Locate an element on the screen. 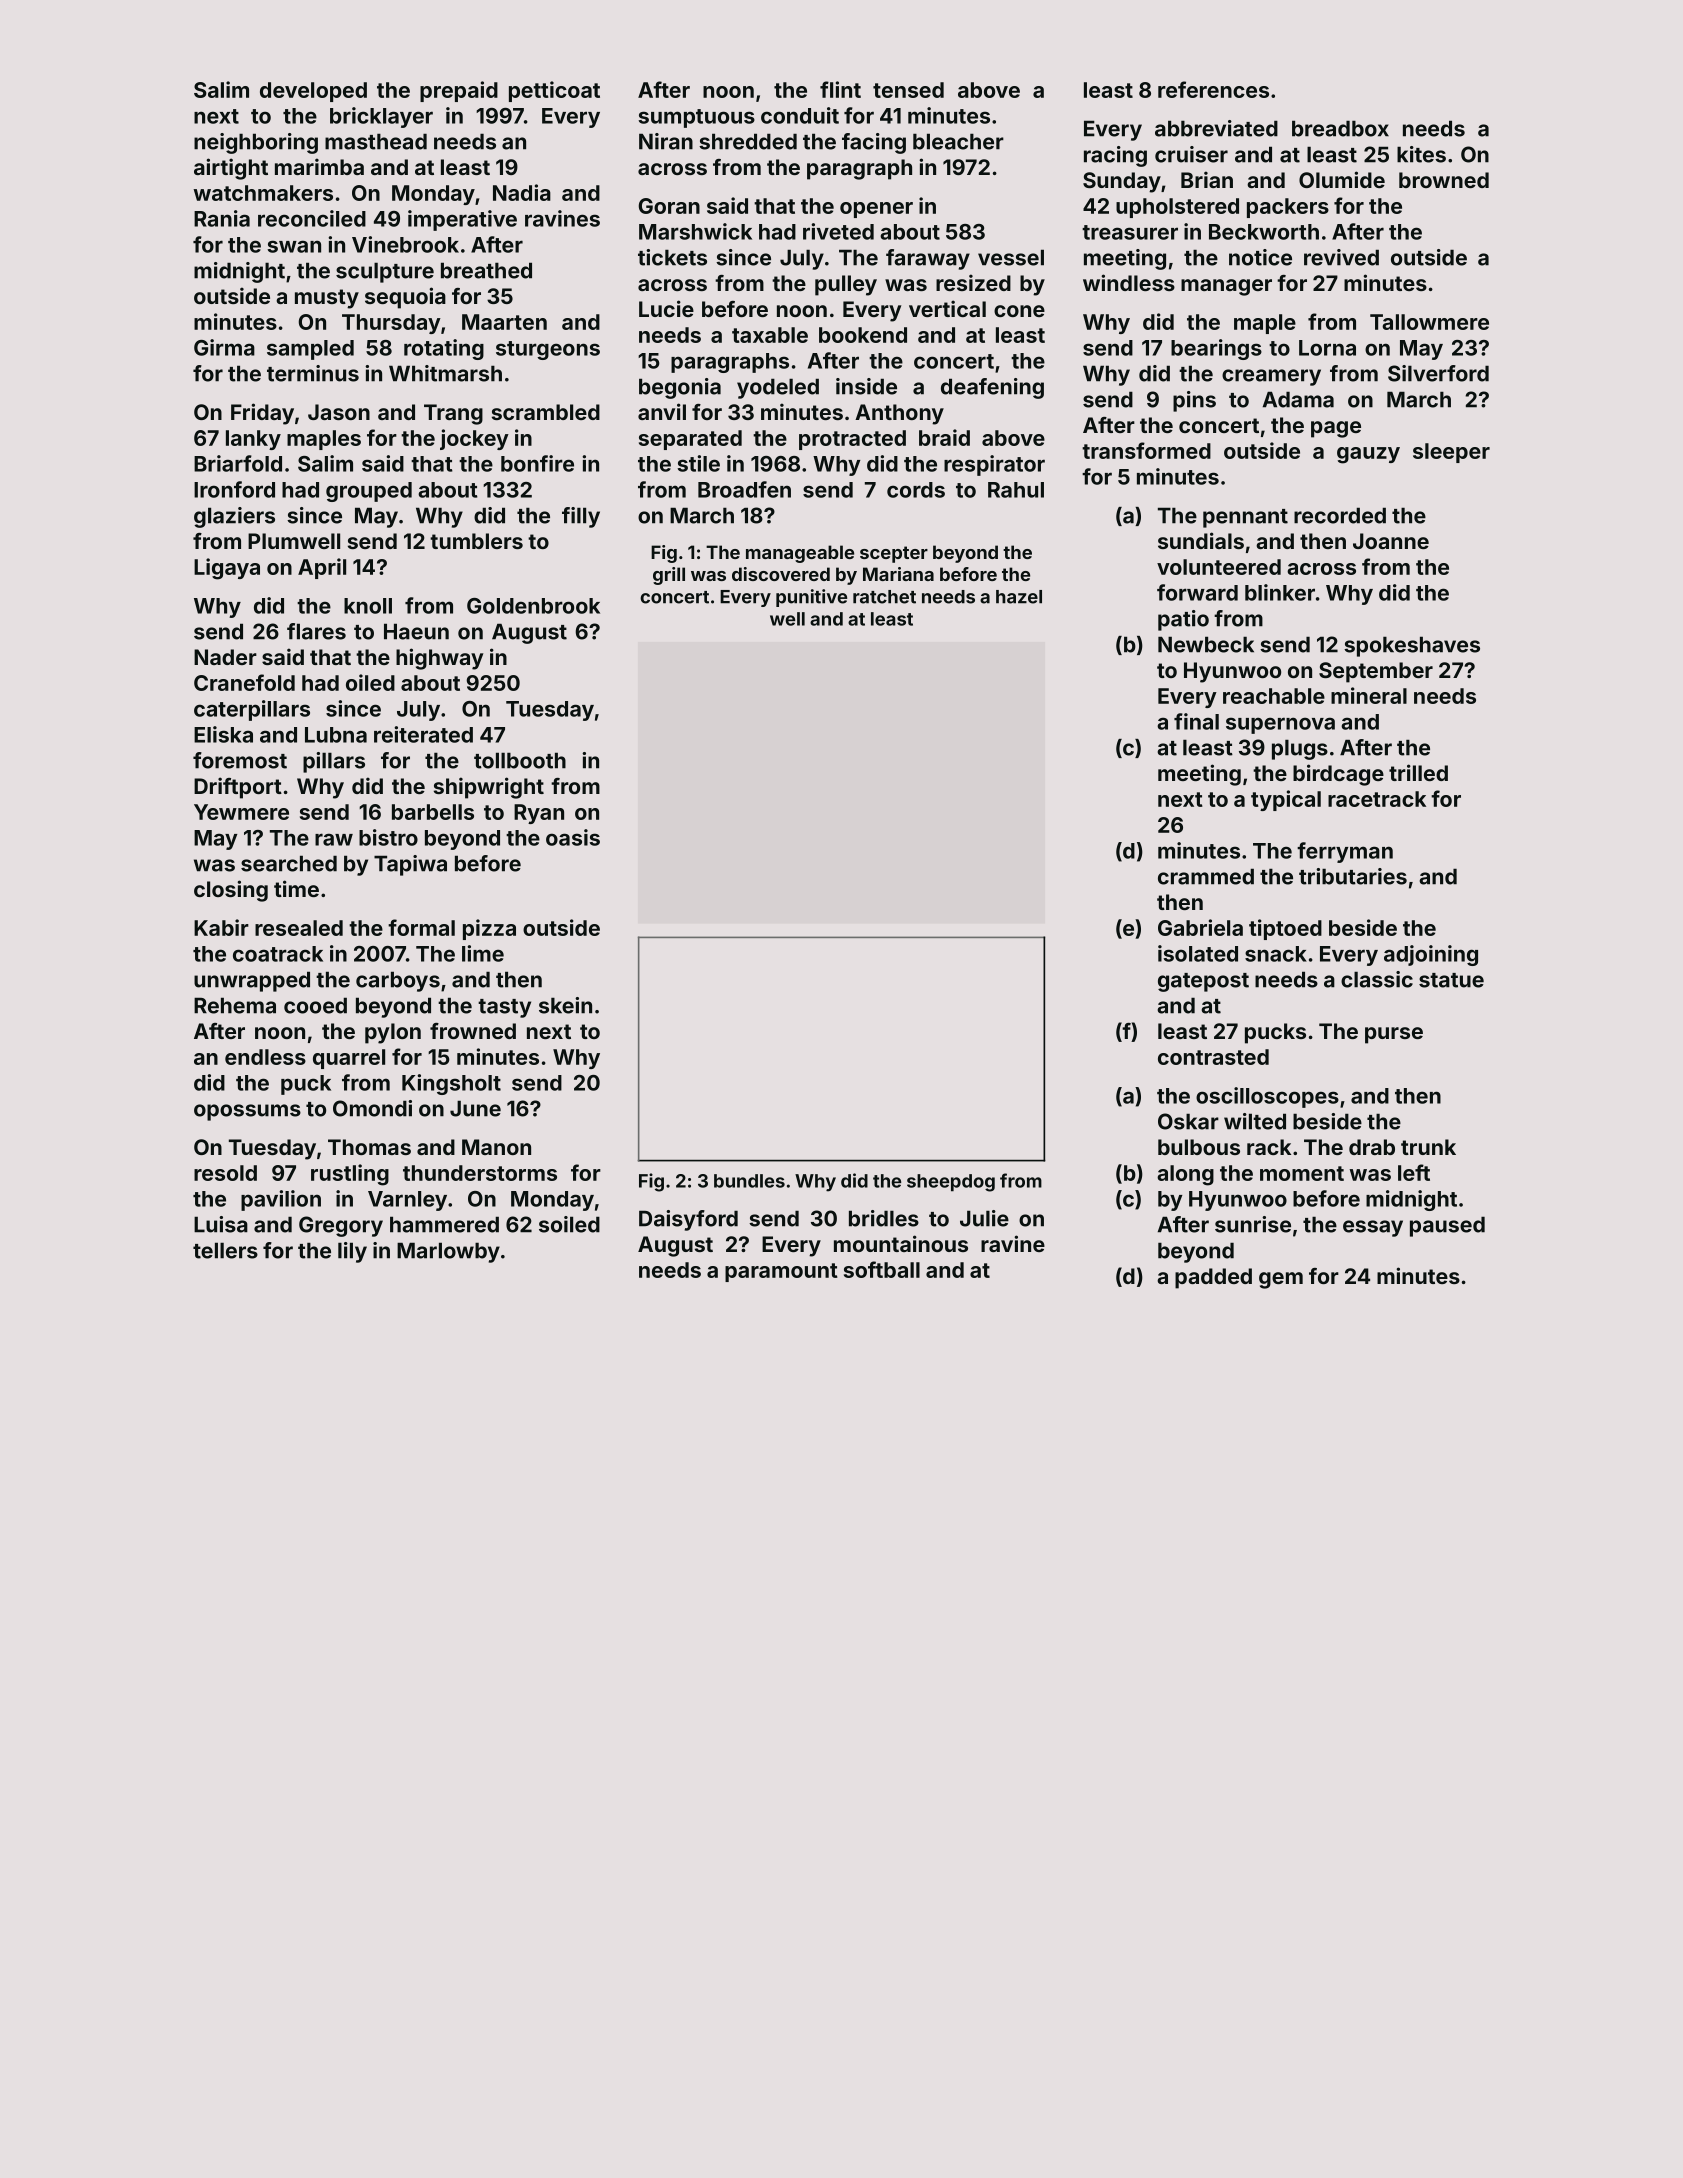 This screenshot has width=1683, height=2178. typical is located at coordinates (1286, 800).
